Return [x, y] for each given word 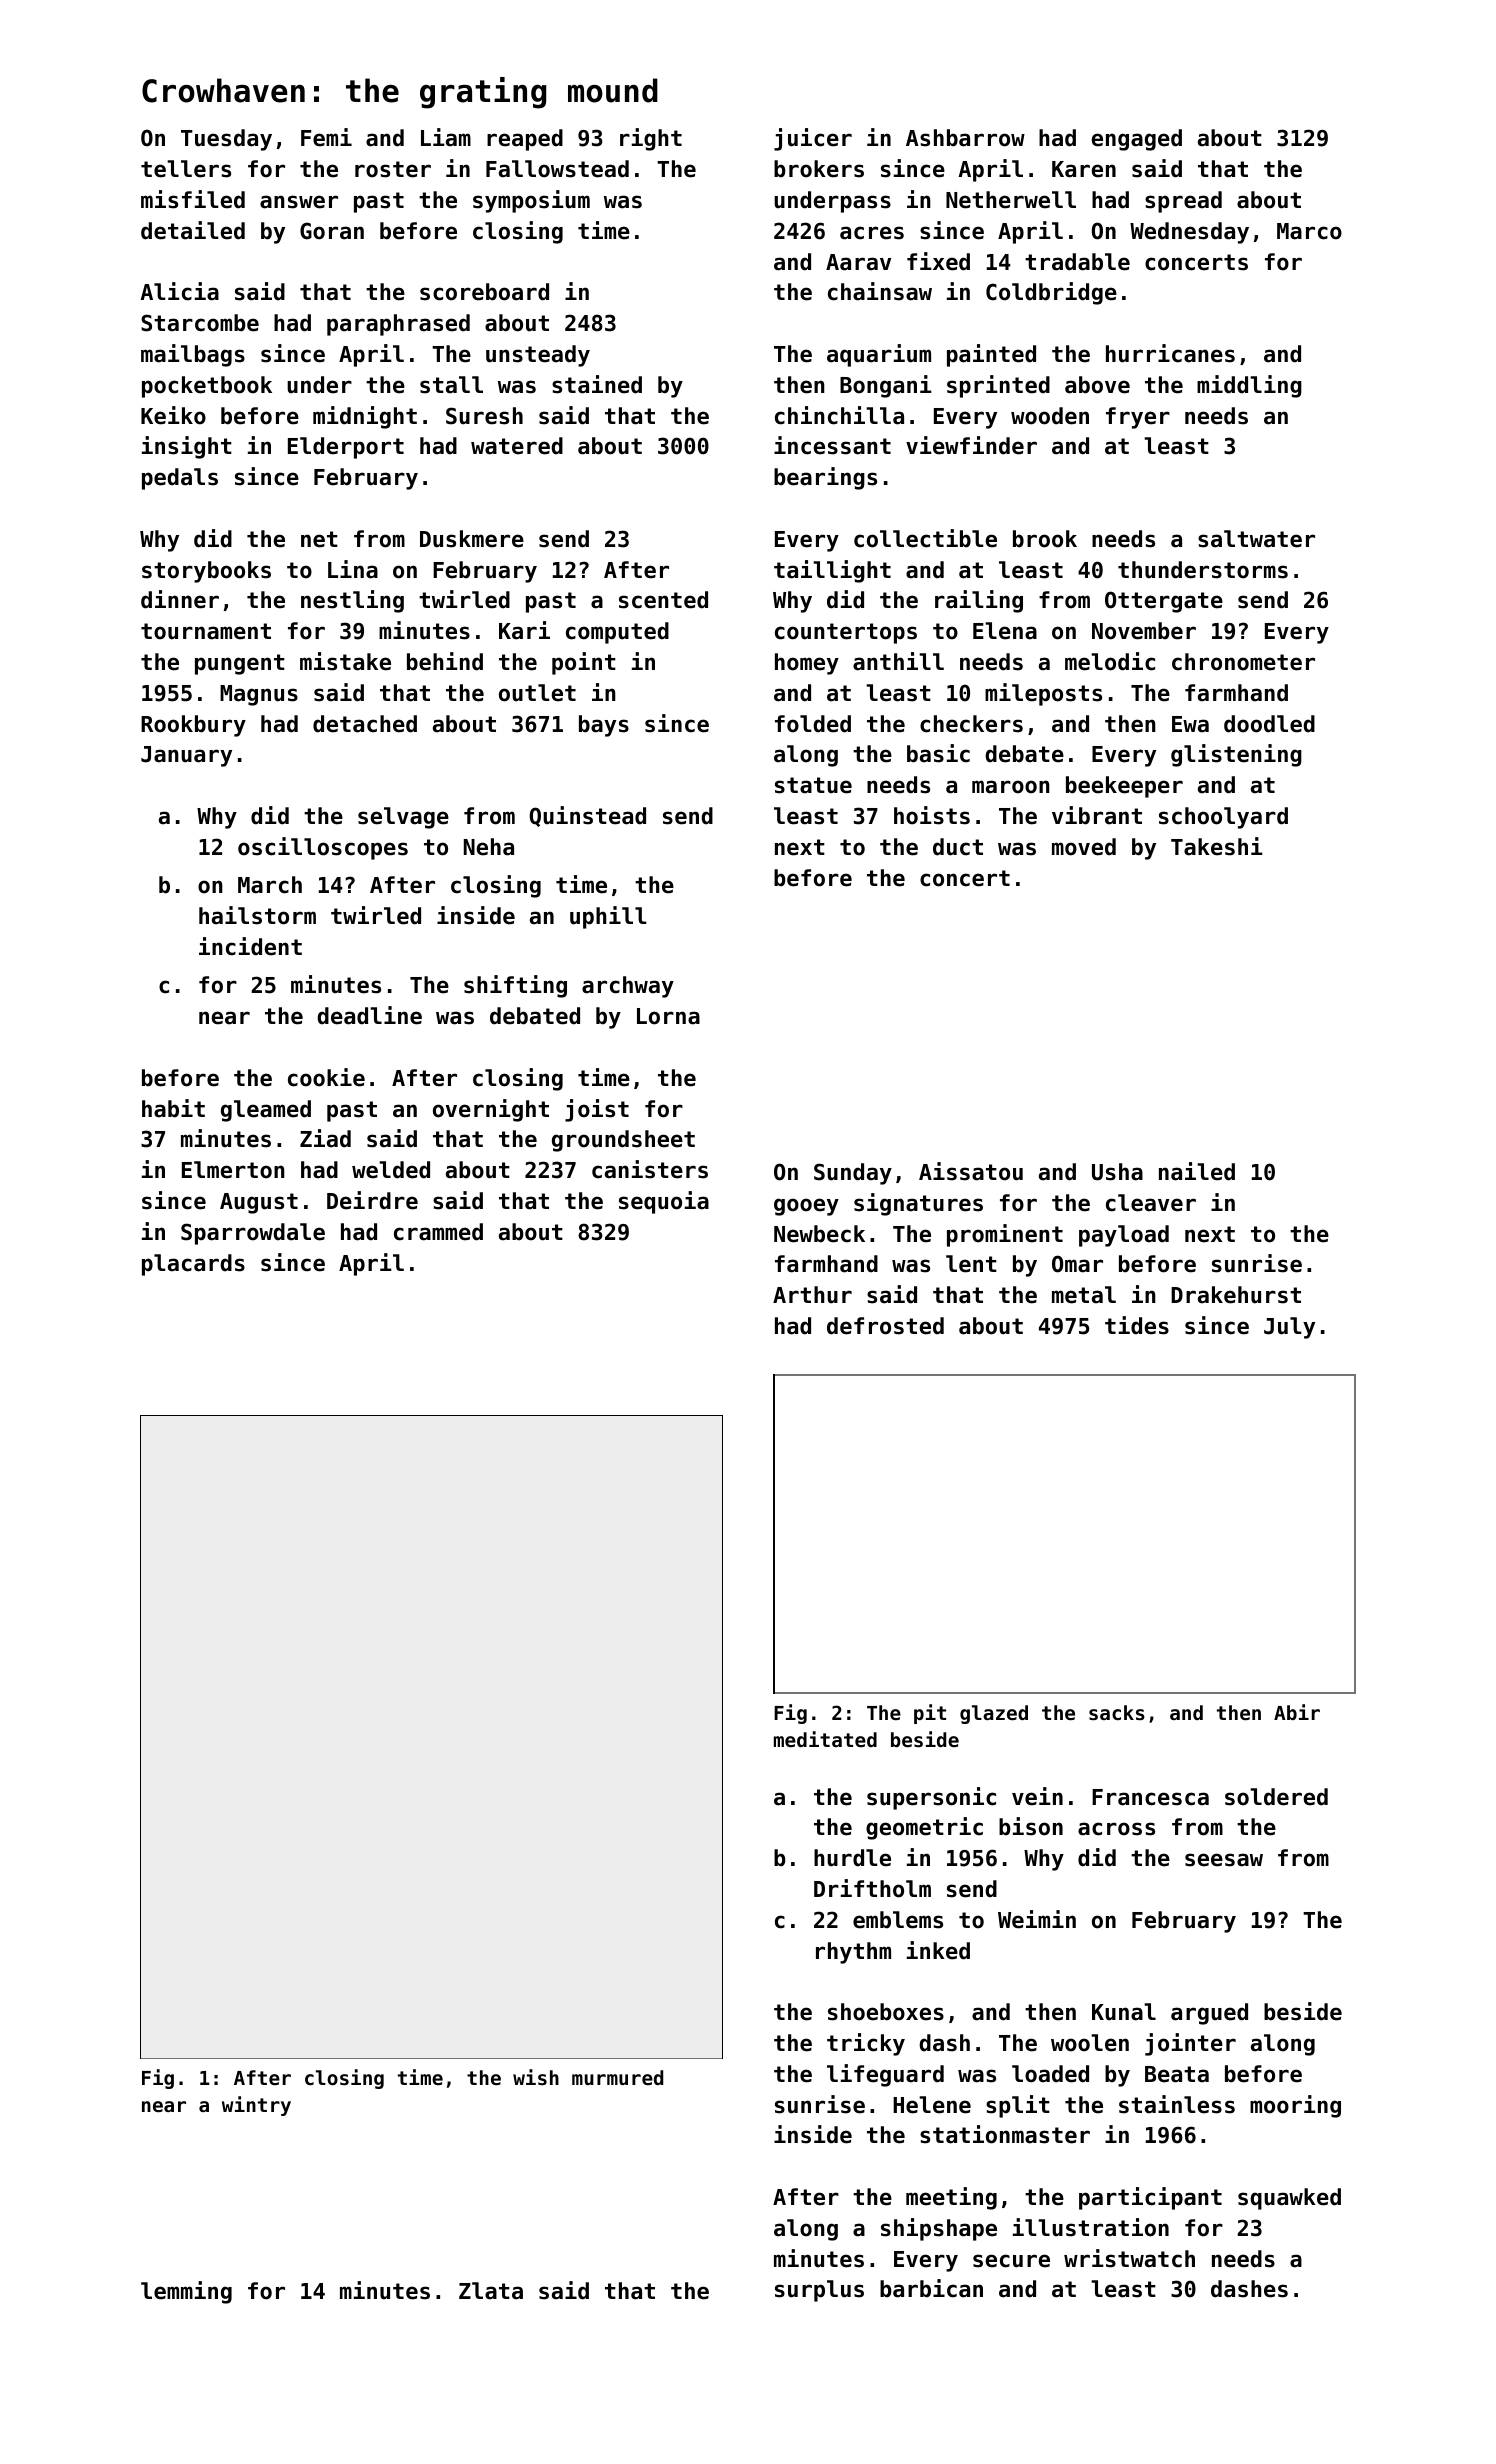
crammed [438, 1232]
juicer [813, 139]
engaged [1137, 140]
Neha [489, 847]
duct [958, 847]
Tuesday [226, 140]
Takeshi [1217, 846]
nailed [1197, 1171]
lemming [186, 2292]
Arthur [812, 1295]
